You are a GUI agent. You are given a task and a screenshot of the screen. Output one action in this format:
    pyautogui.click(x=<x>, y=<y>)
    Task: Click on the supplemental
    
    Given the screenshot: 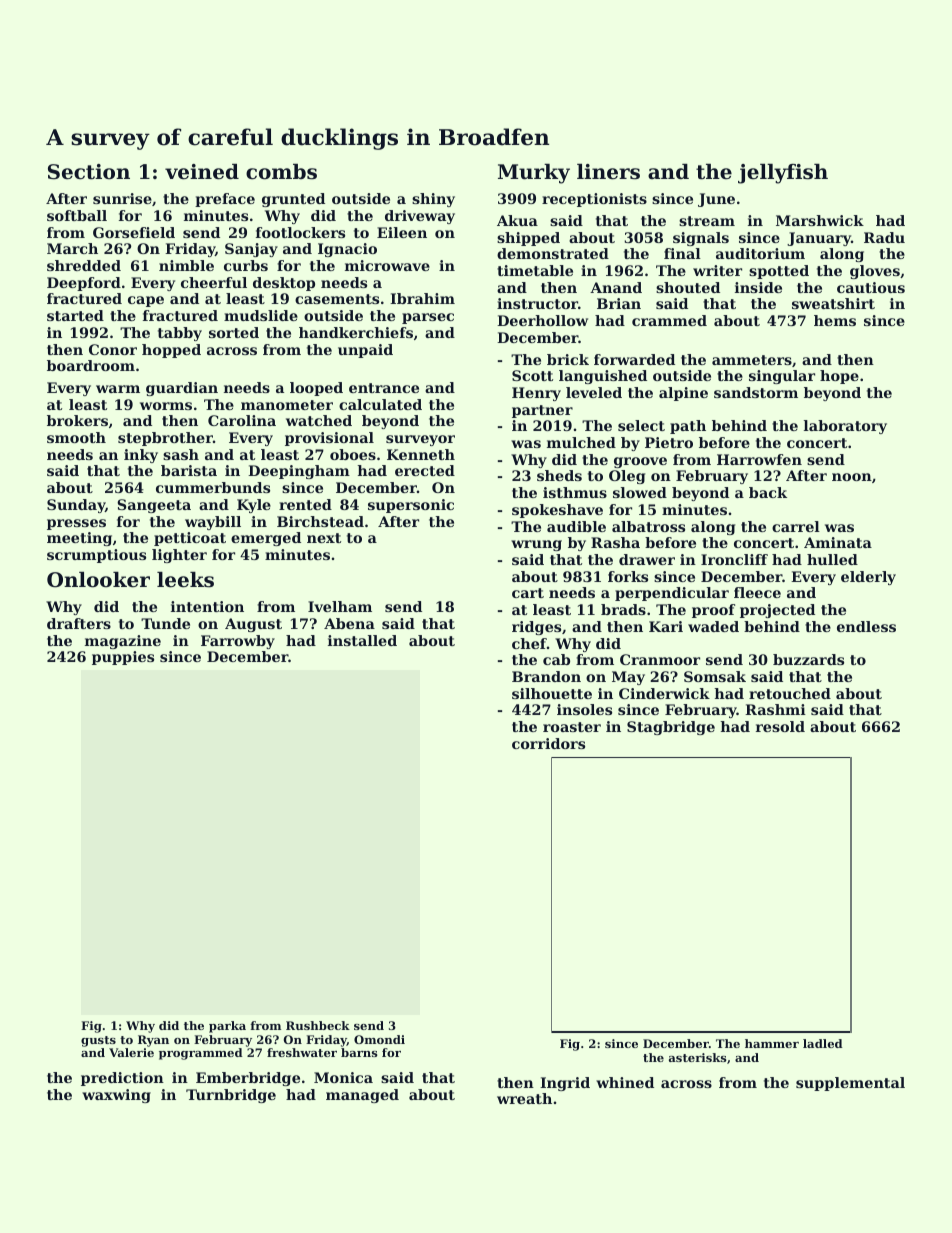 What is the action you would take?
    pyautogui.click(x=850, y=1084)
